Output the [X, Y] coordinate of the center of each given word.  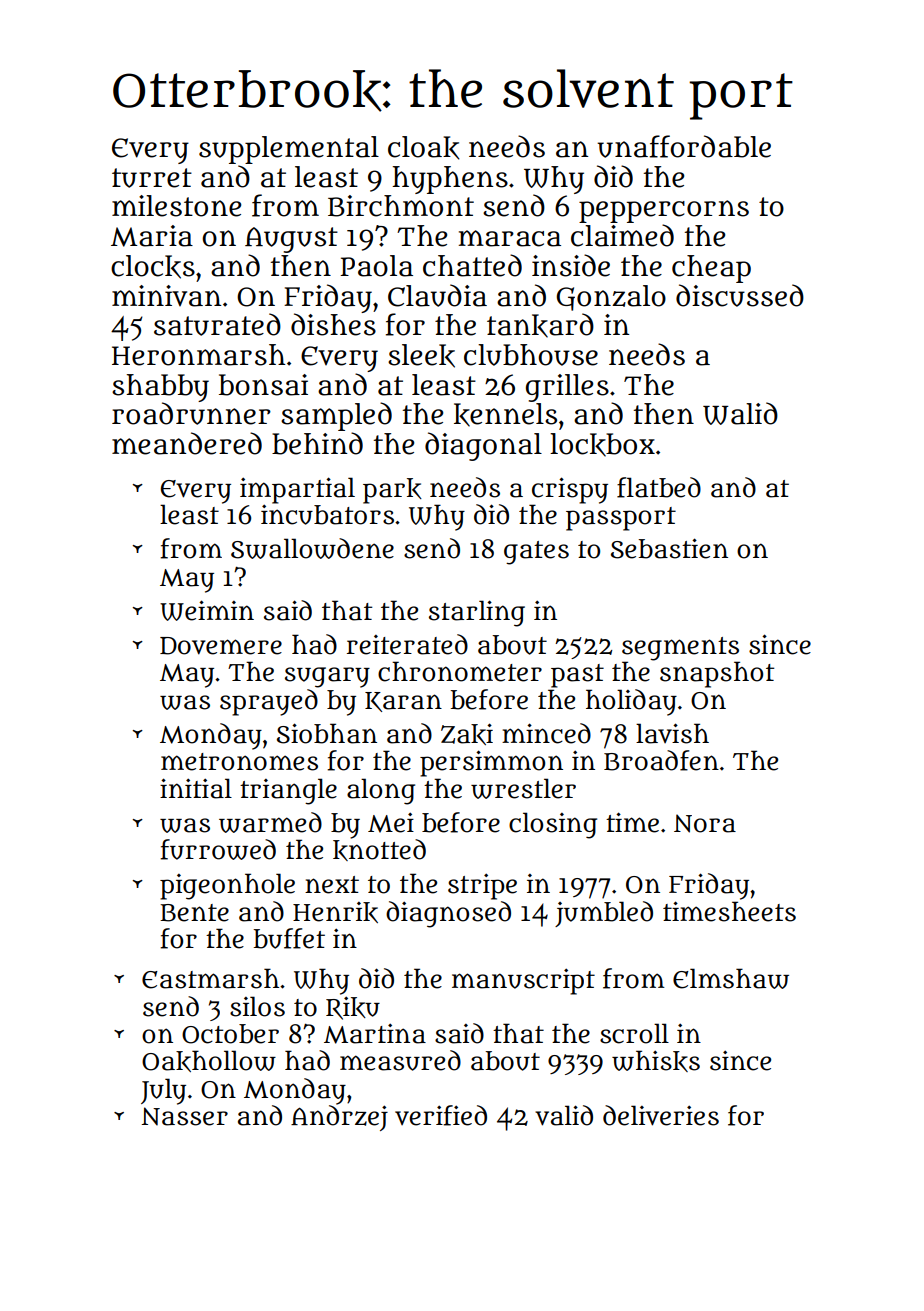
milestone [176, 206]
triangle [288, 791]
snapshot [717, 674]
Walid [740, 413]
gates [536, 553]
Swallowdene [312, 548]
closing [553, 825]
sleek [421, 356]
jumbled [604, 914]
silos [257, 1006]
